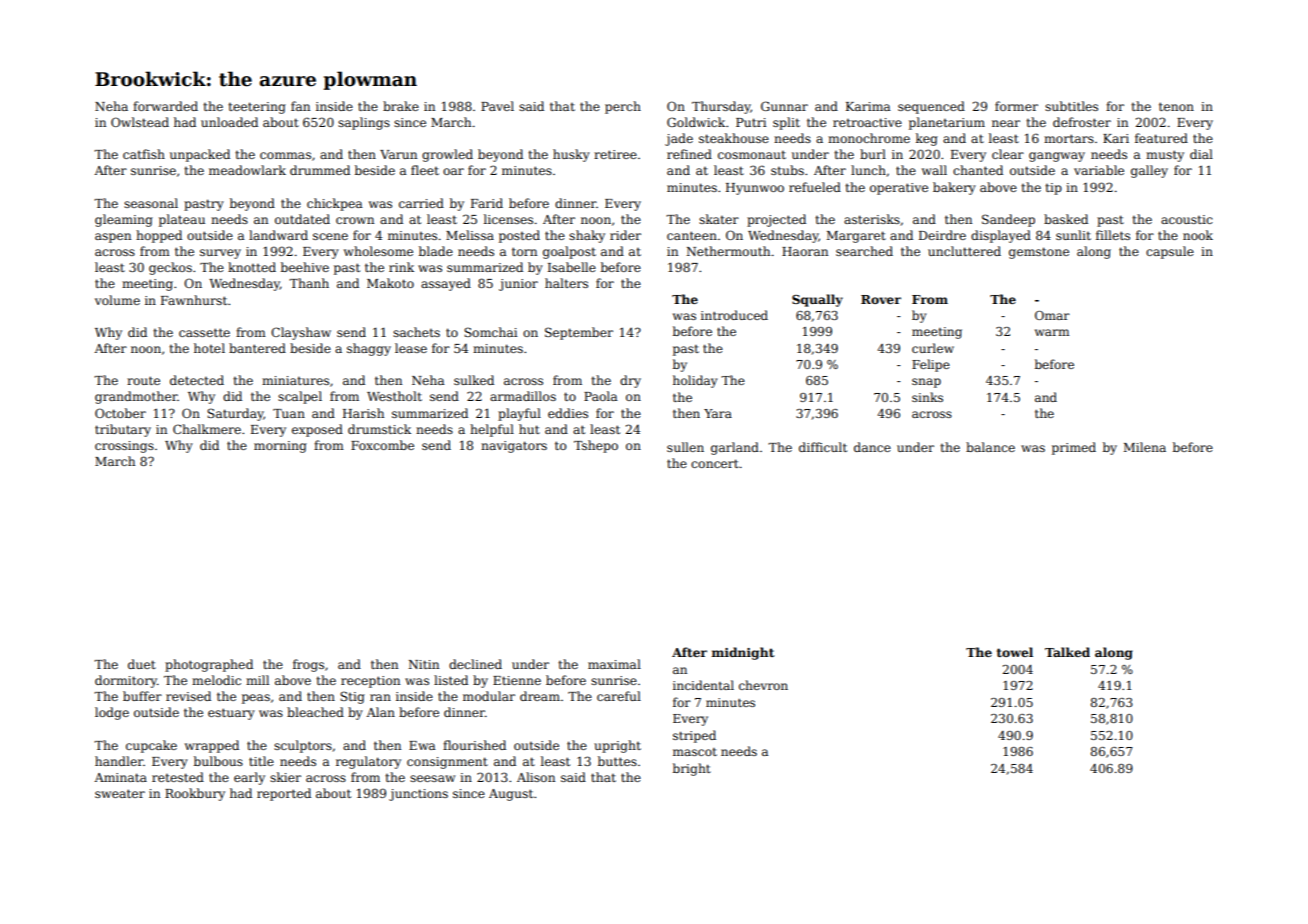  Describe the element at coordinates (364, 123) in the image. I see `saplings` at that location.
